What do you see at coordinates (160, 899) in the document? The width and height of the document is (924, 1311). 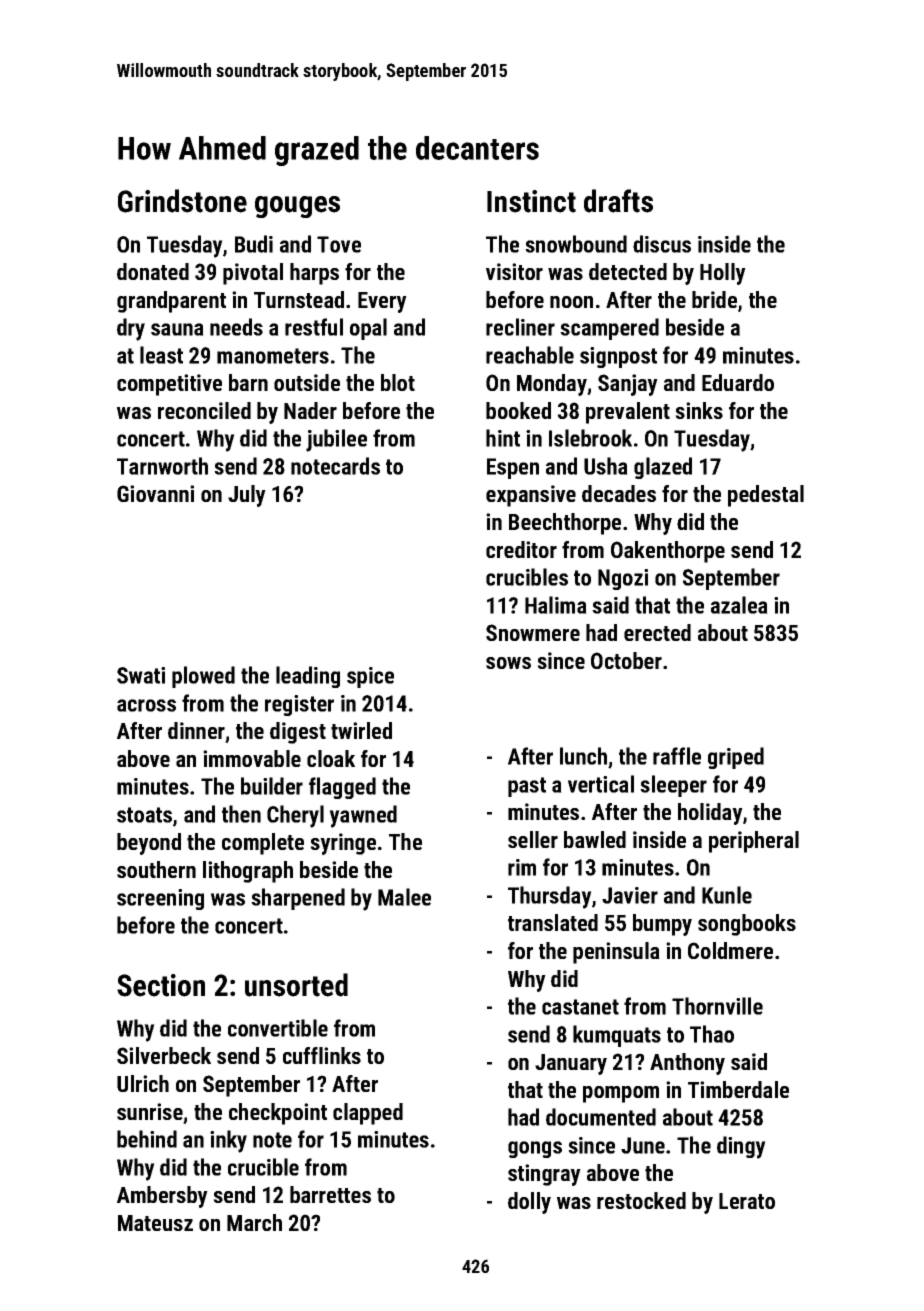 I see `screening` at bounding box center [160, 899].
